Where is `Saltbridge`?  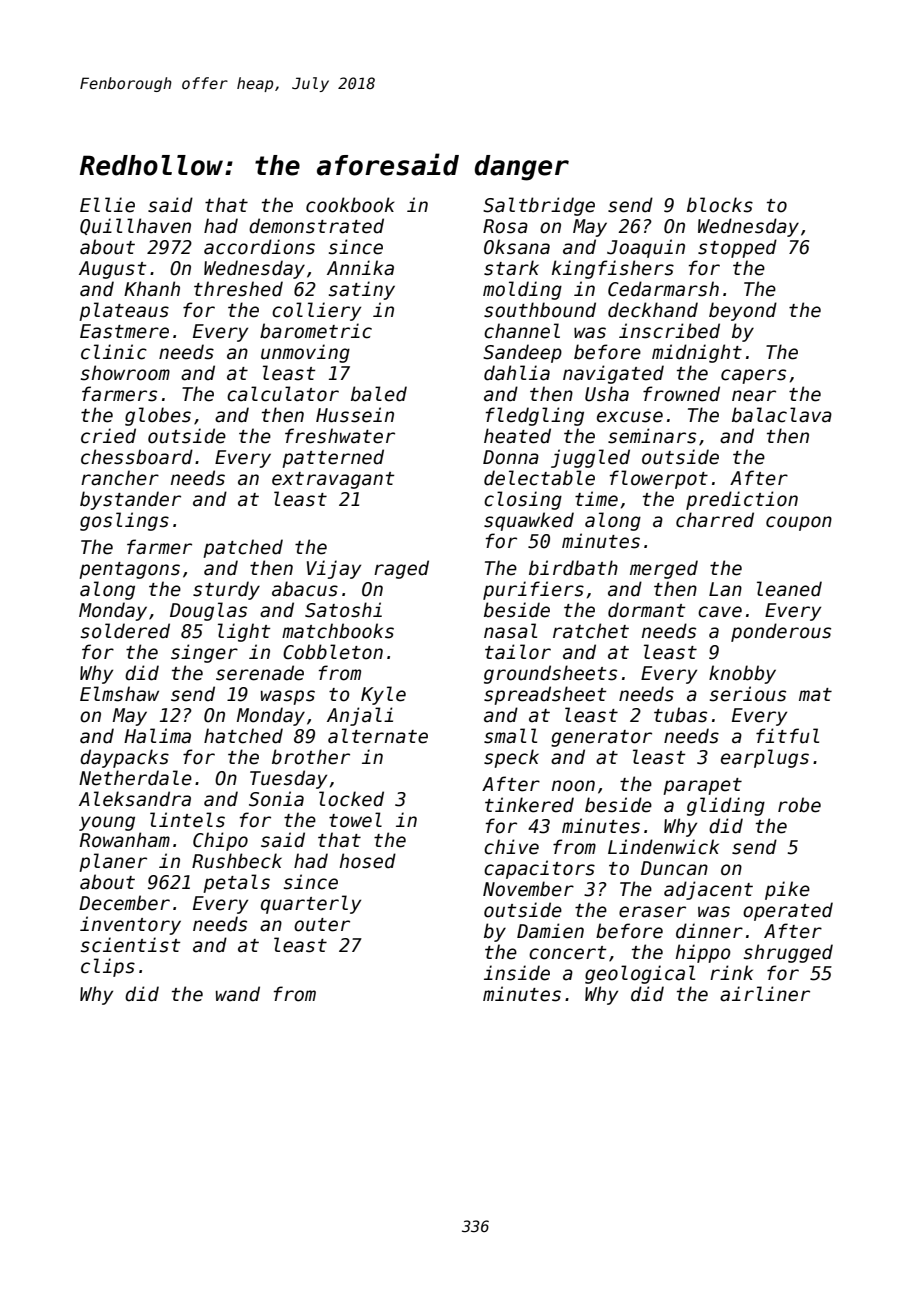
Saltbridge is located at coordinates (539, 206).
